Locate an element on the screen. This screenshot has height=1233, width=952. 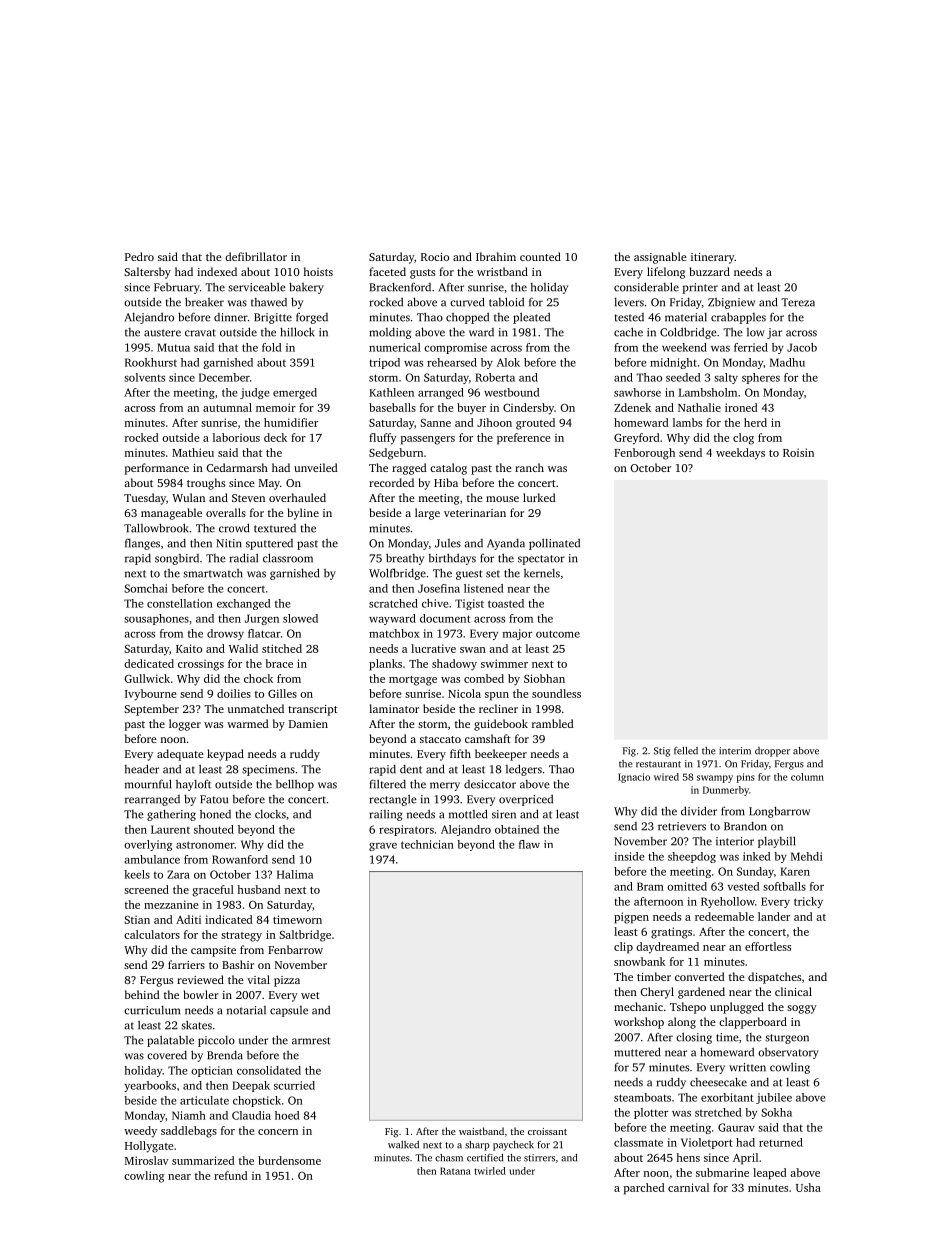
Pedro is located at coordinates (139, 256).
